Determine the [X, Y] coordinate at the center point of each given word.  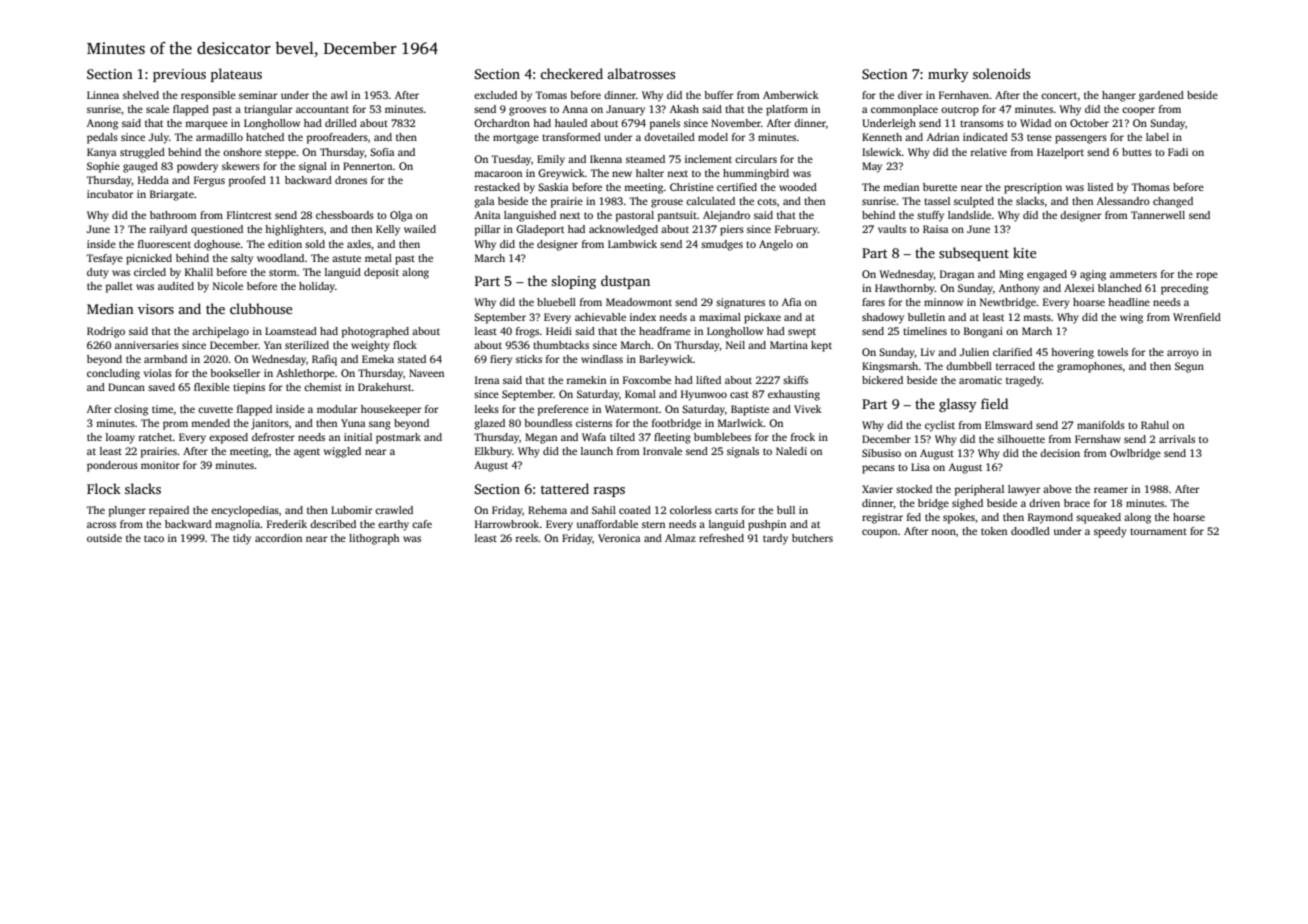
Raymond [1050, 518]
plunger [127, 511]
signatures [740, 303]
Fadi [1178, 152]
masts [1037, 317]
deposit [381, 273]
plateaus [236, 75]
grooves [527, 111]
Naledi [791, 451]
